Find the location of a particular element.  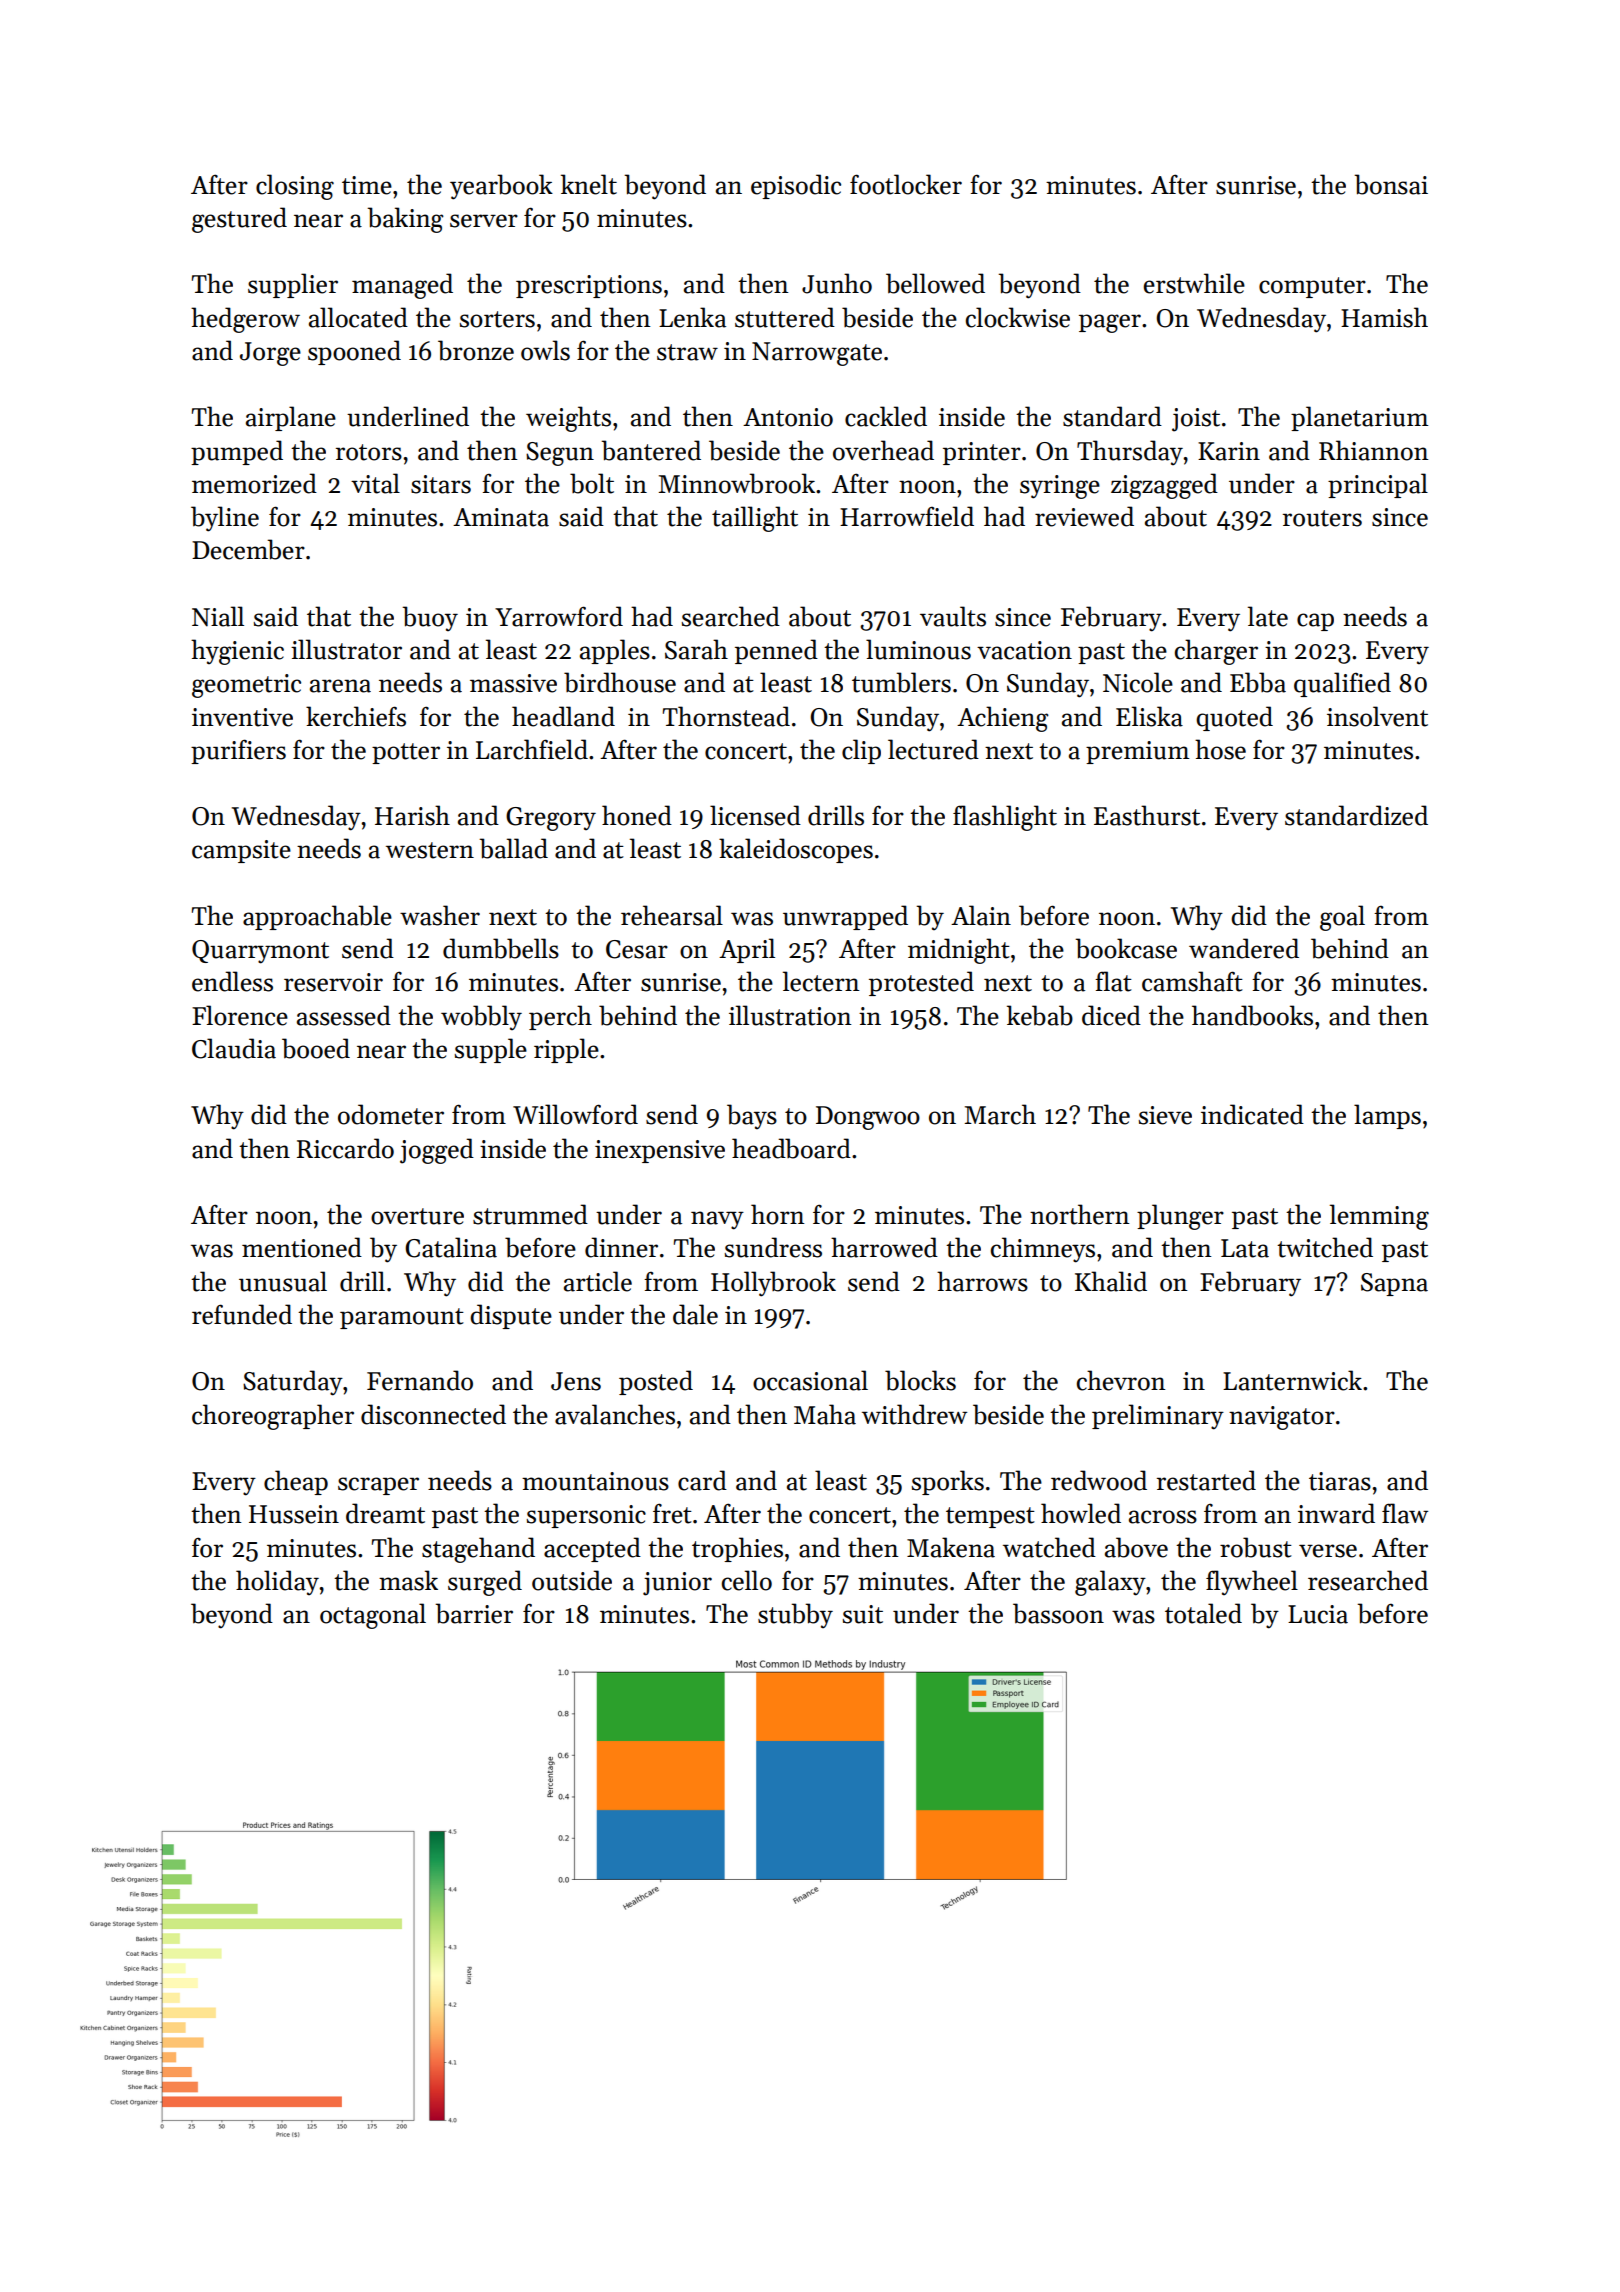

holiday is located at coordinates (277, 1582).
